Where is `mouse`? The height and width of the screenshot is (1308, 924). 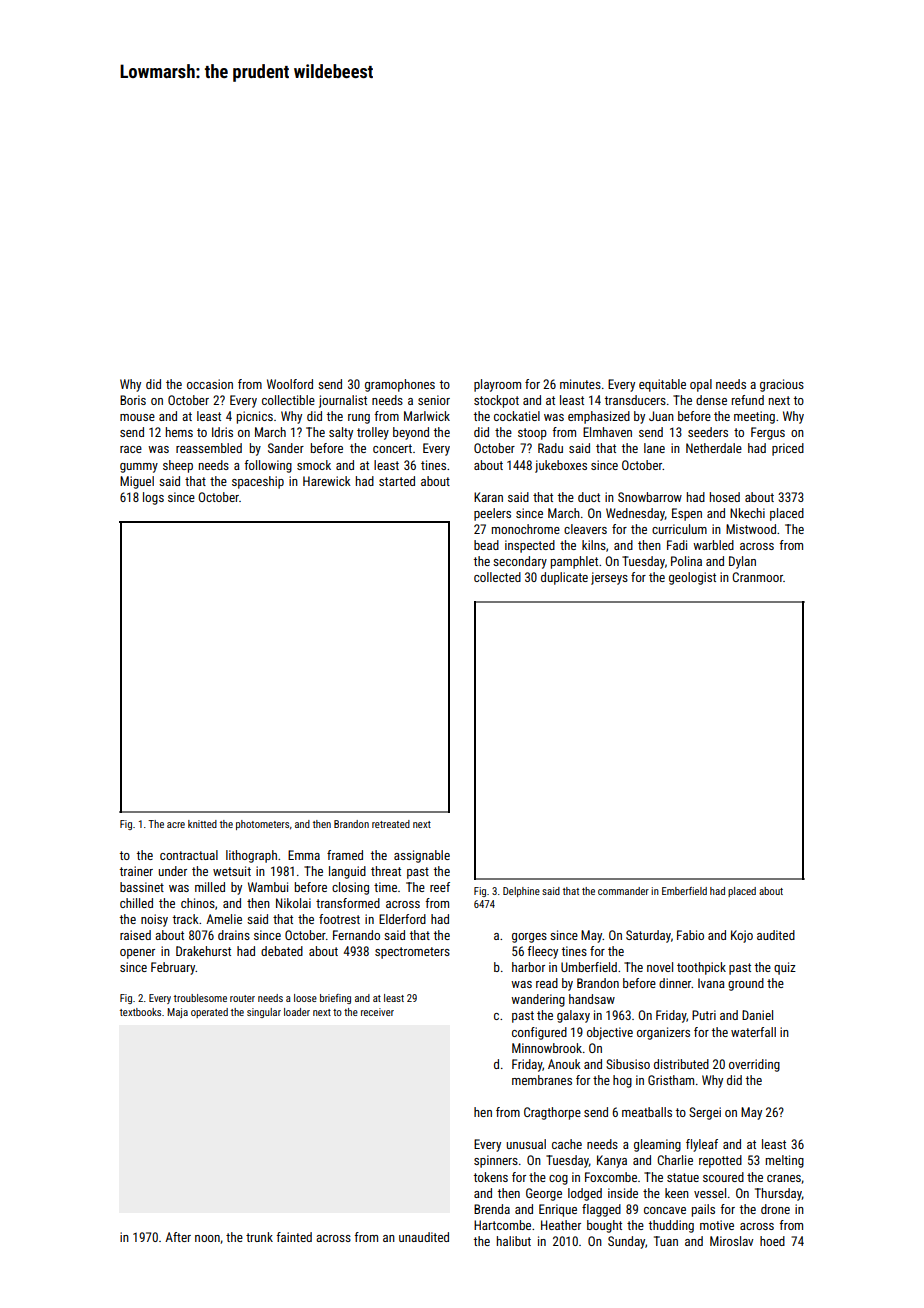
mouse is located at coordinates (137, 417).
